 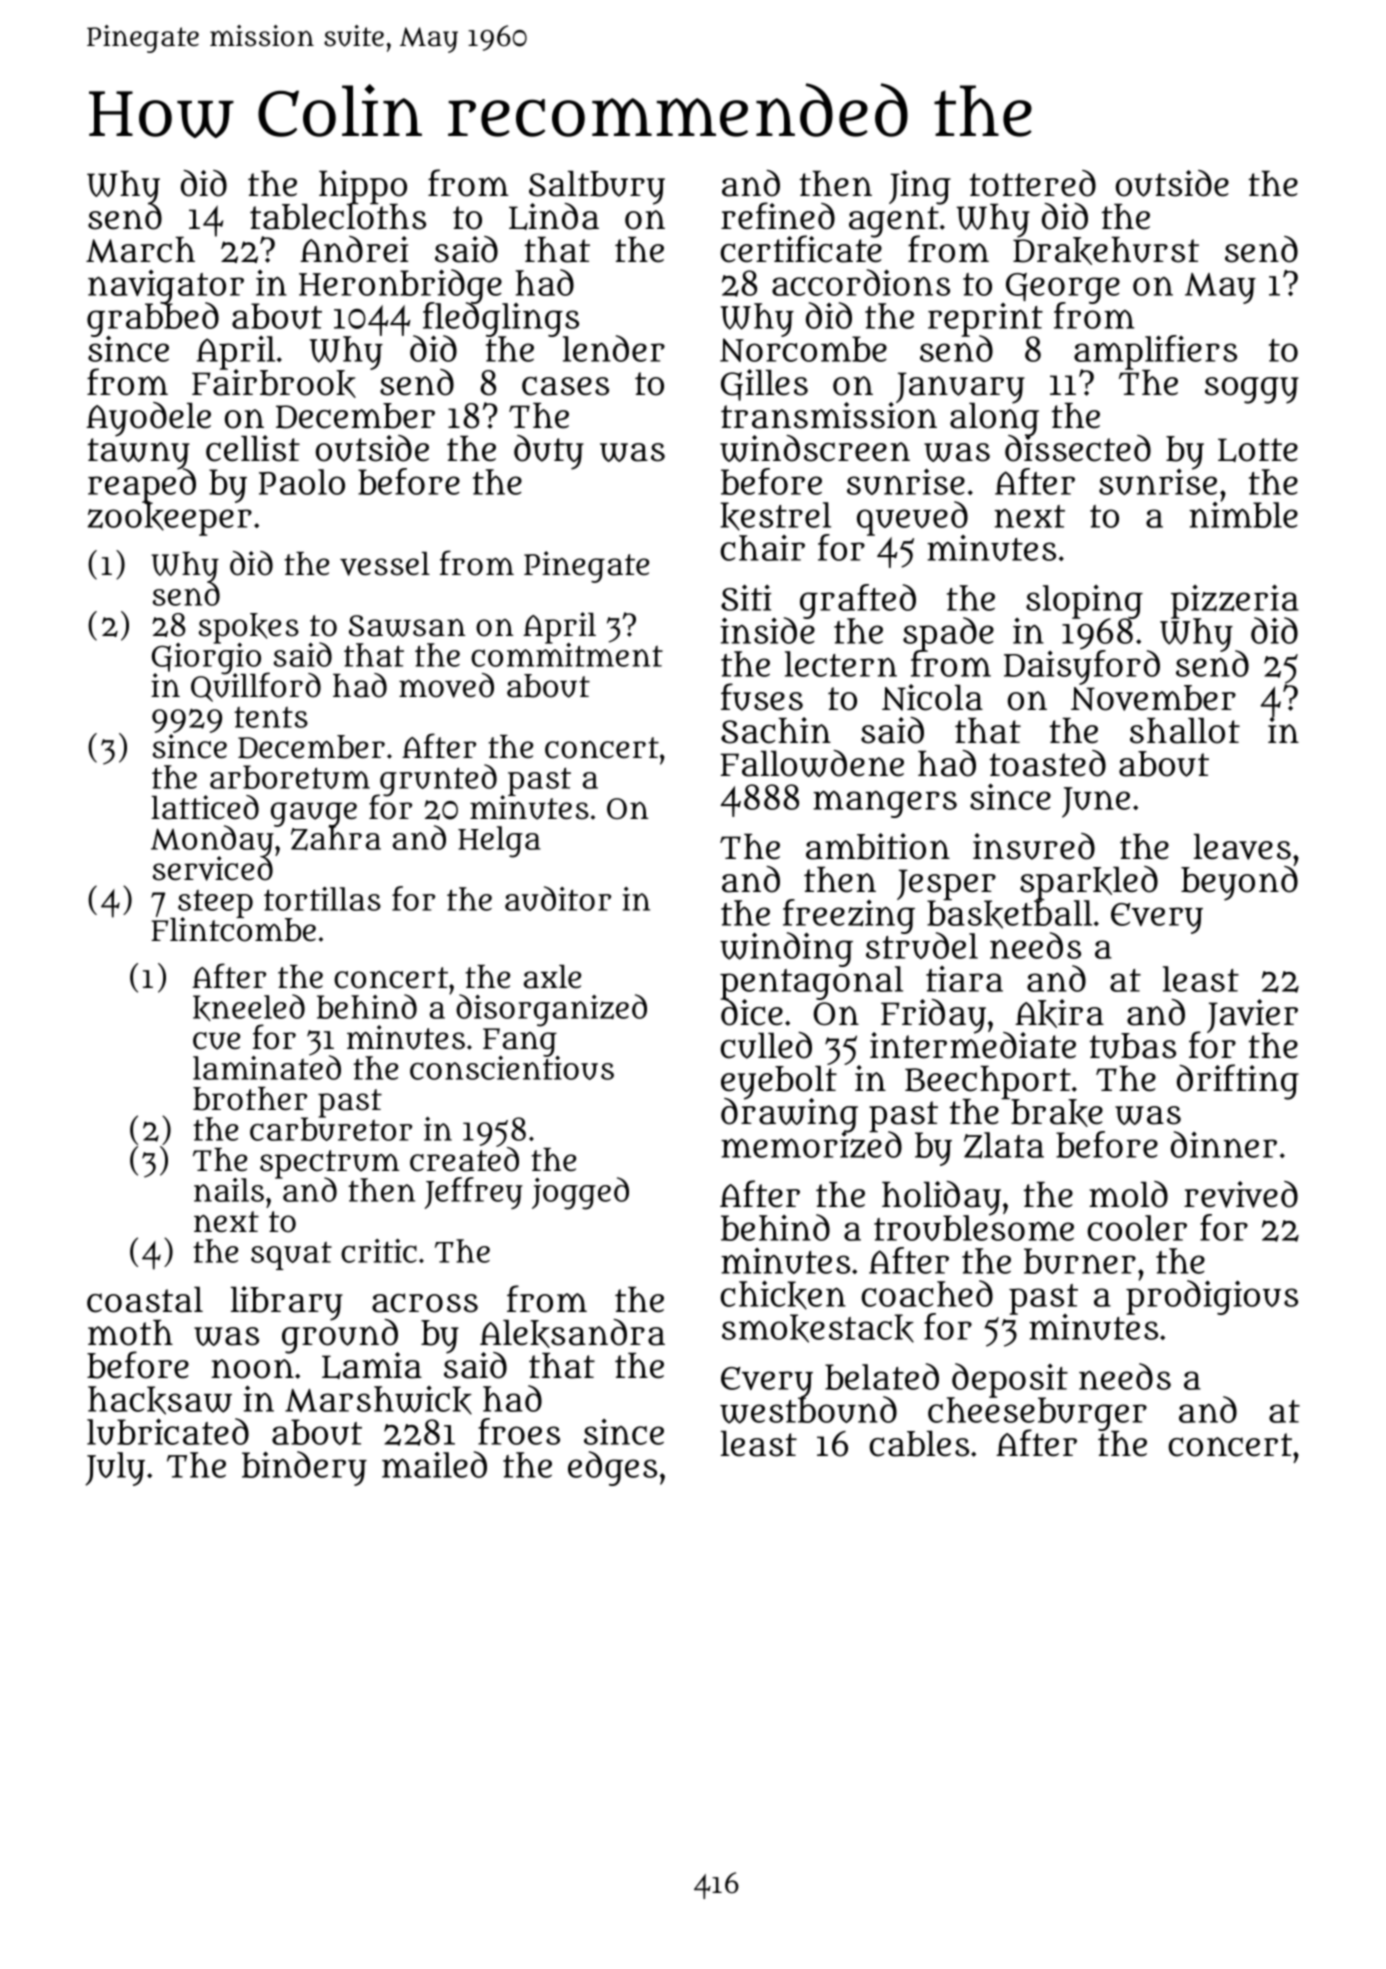 What do you see at coordinates (567, 655) in the document?
I see `commitment` at bounding box center [567, 655].
